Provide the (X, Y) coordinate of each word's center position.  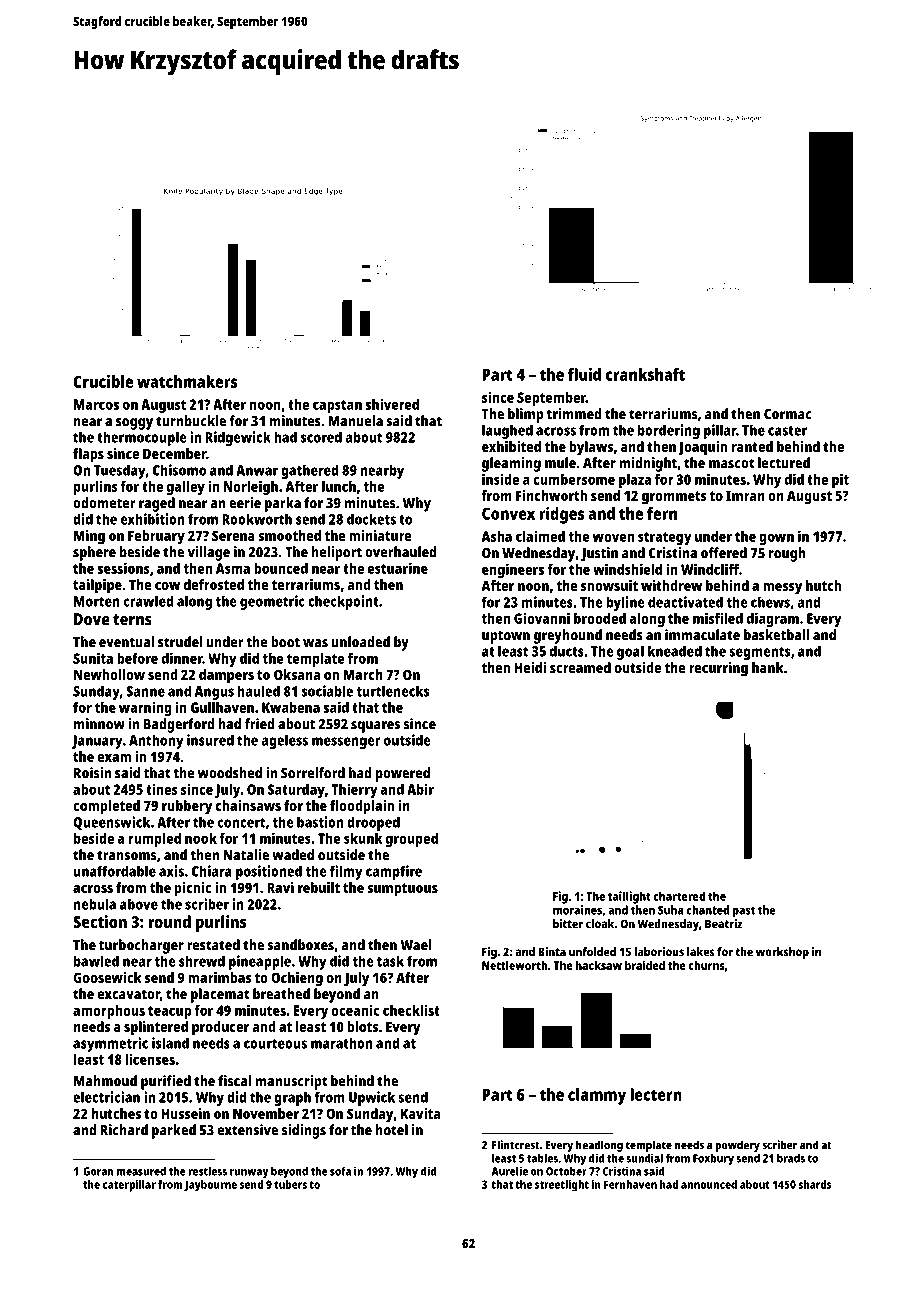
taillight (629, 897)
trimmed (574, 414)
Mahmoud (105, 1081)
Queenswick (111, 823)
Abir (420, 789)
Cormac (788, 414)
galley (186, 488)
